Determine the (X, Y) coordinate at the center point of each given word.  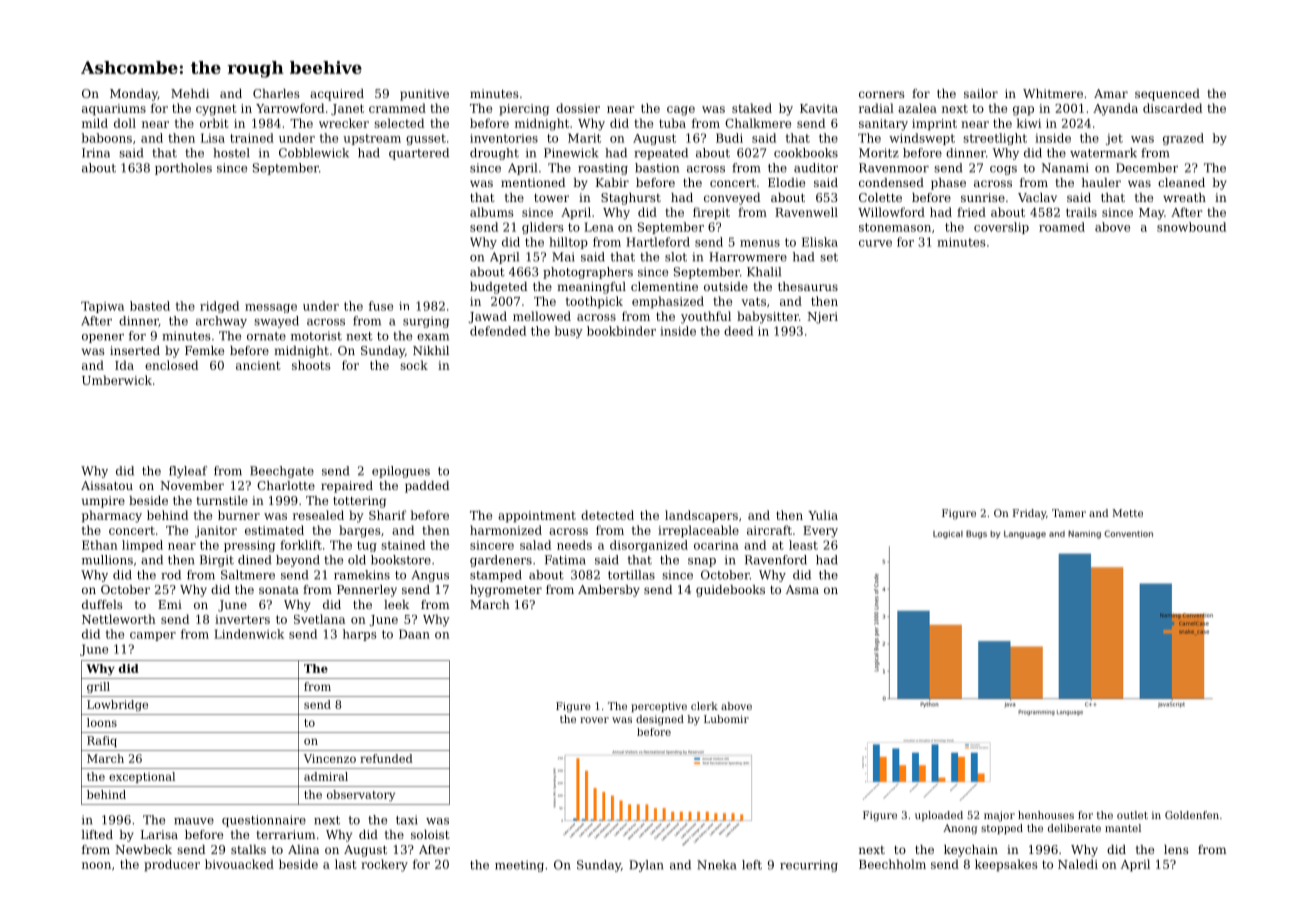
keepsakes (1006, 865)
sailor (981, 93)
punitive (424, 95)
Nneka (716, 865)
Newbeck (143, 849)
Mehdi (190, 93)
